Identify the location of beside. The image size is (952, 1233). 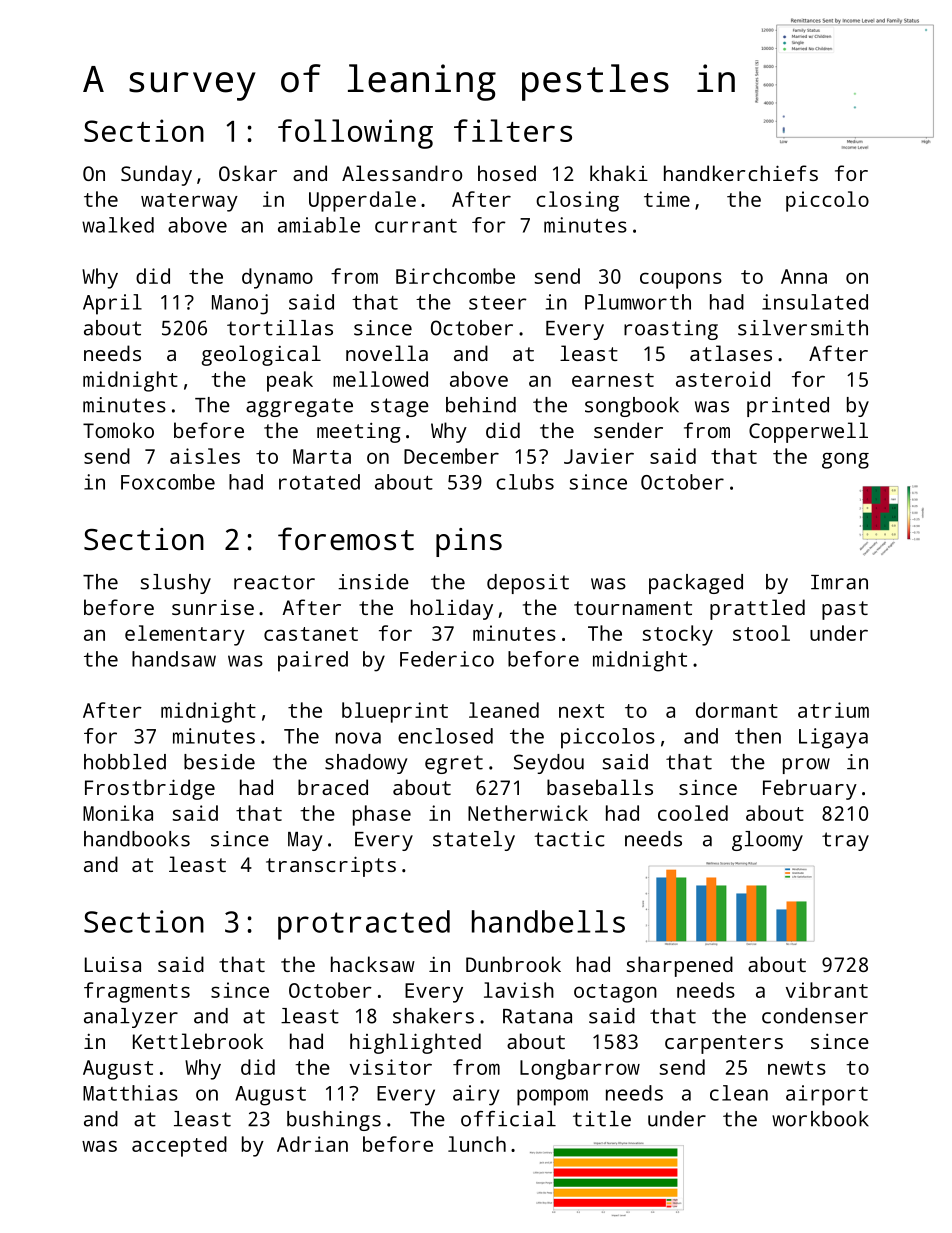
(219, 762).
